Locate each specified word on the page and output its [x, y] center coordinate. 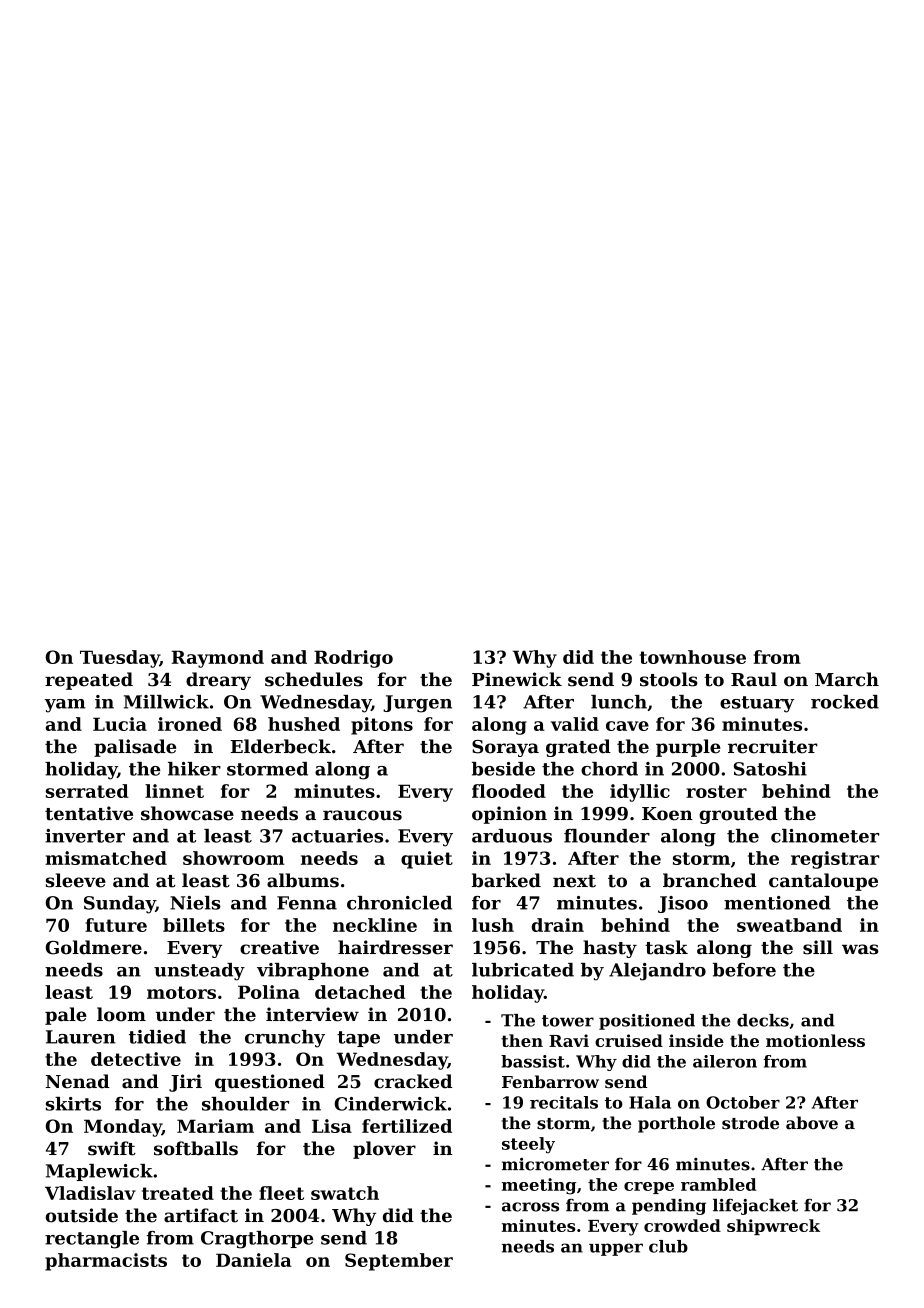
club [668, 1246]
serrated [87, 791]
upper [616, 1249]
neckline [375, 925]
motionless [815, 1040]
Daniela [254, 1260]
